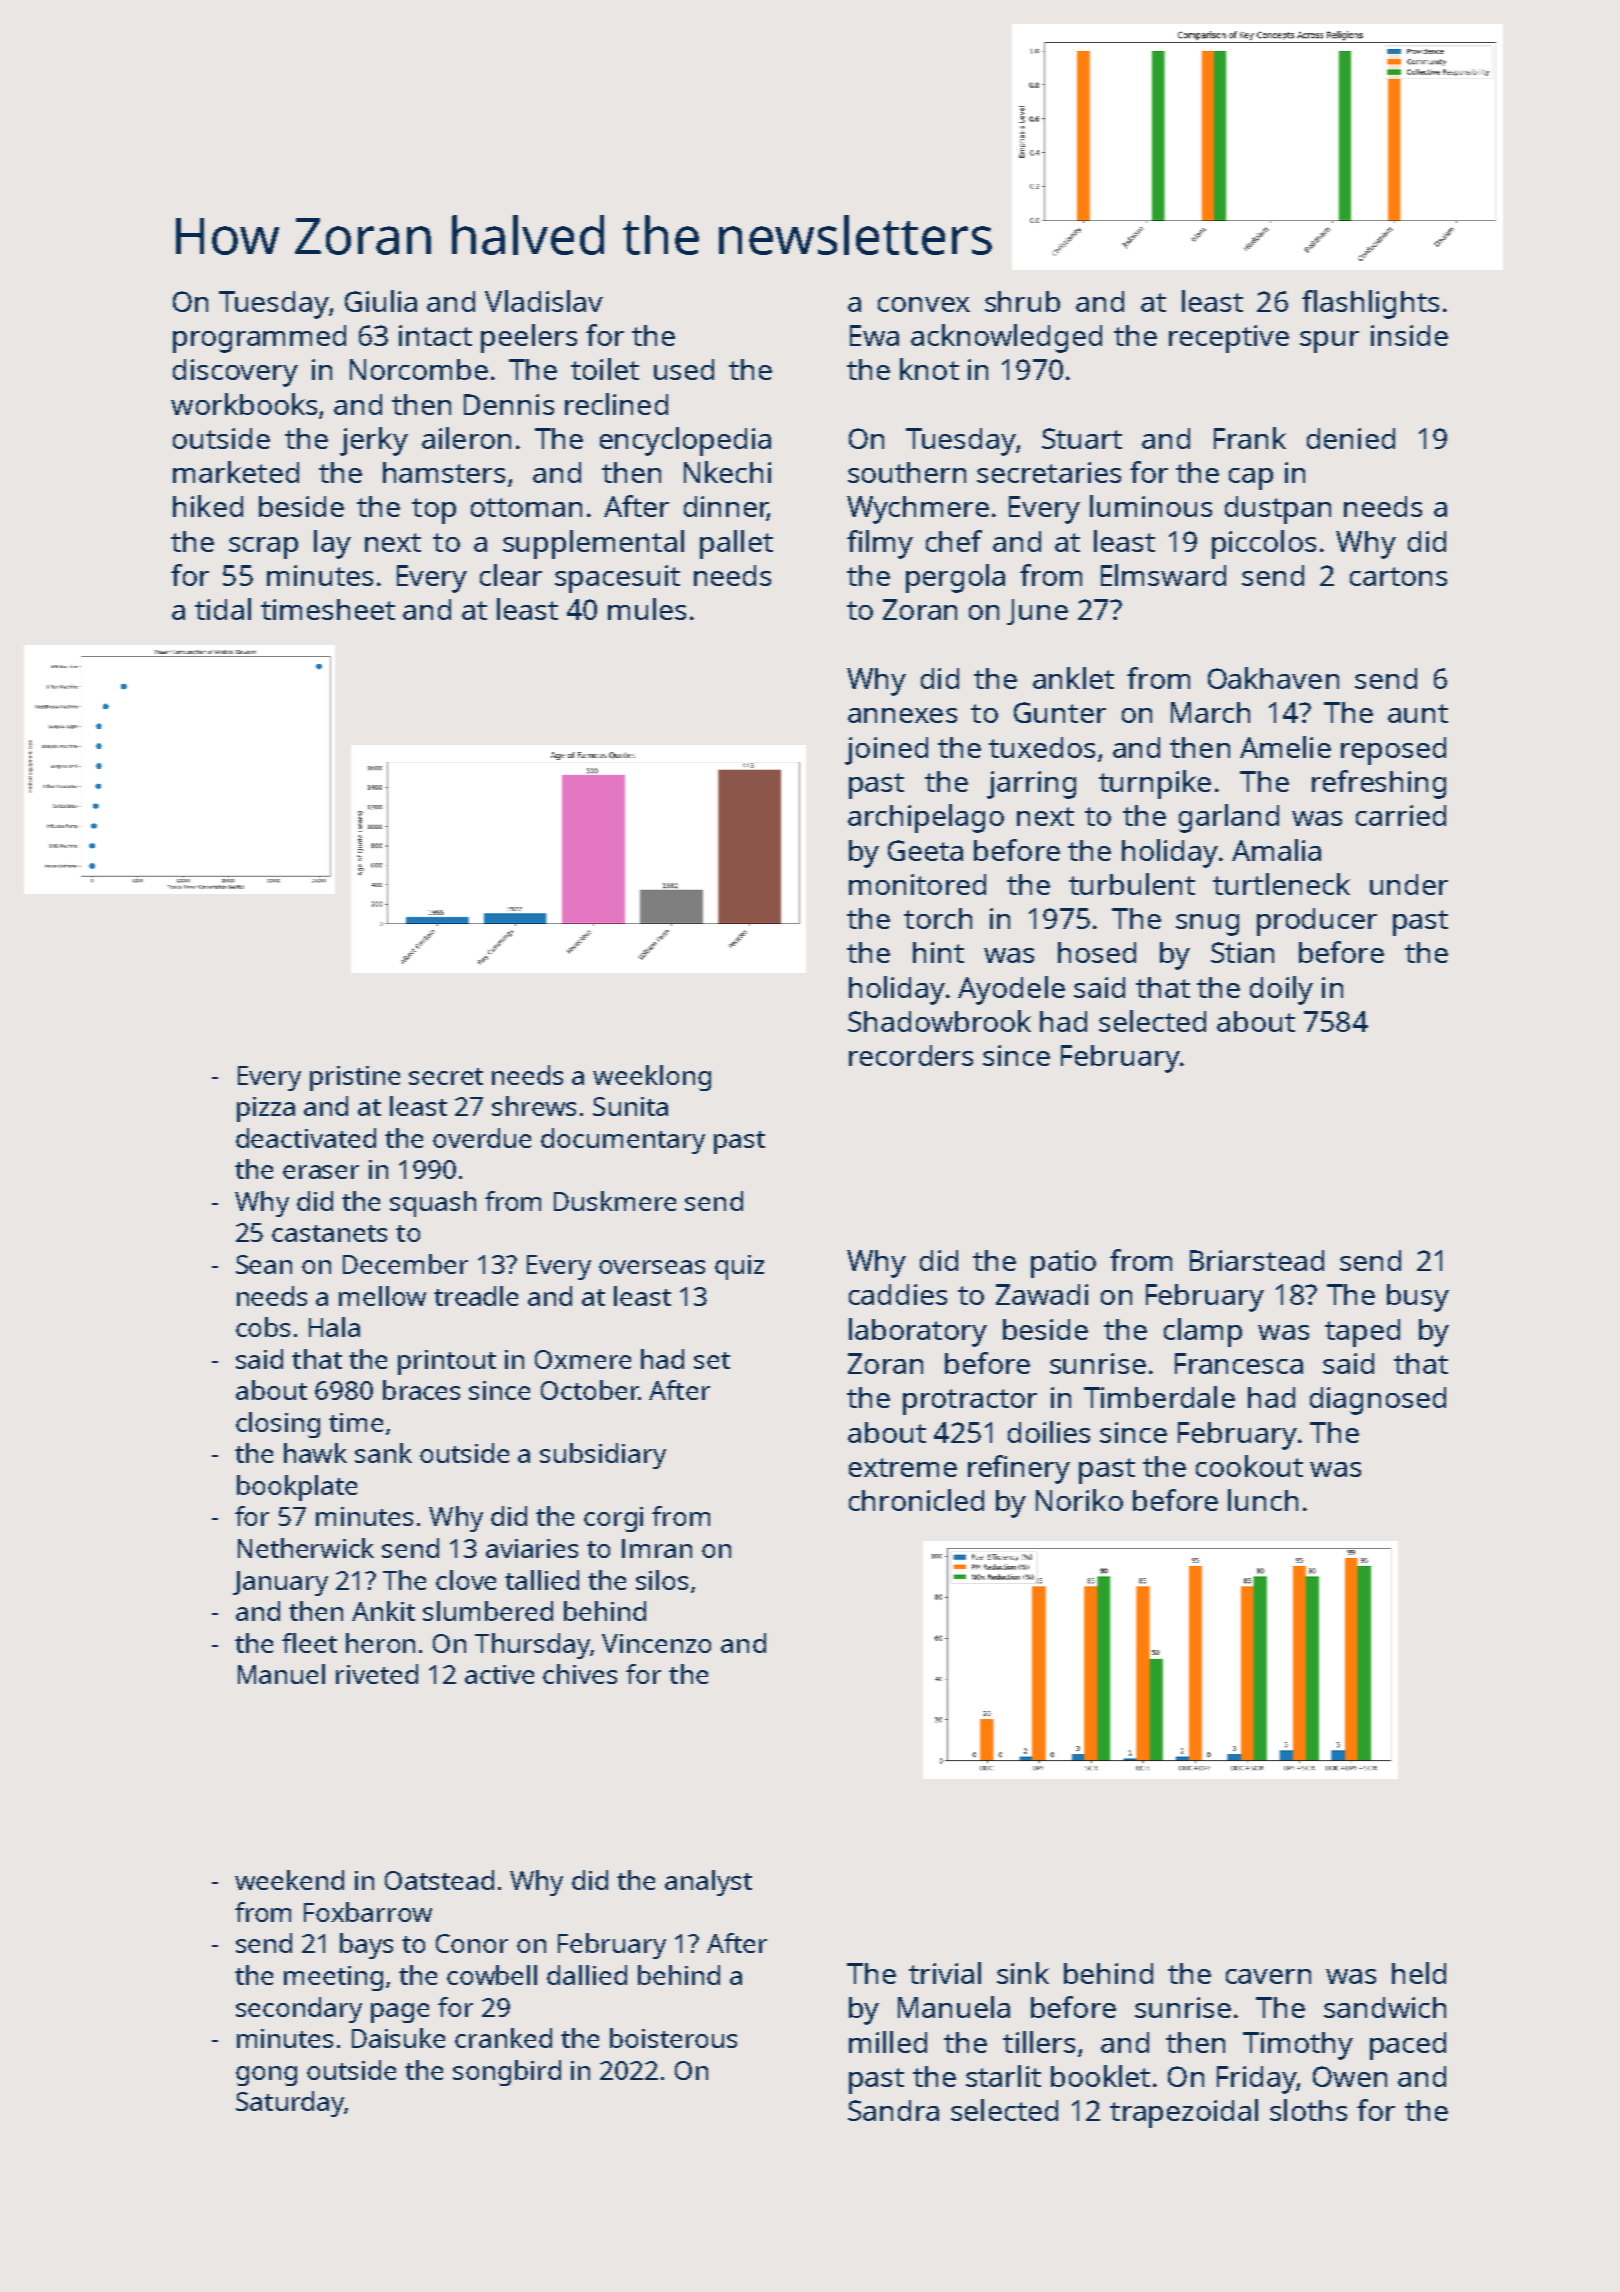 This page has width=1620, height=2292. Describe the element at coordinates (1155, 784) in the page. I see `turnpike` at that location.
